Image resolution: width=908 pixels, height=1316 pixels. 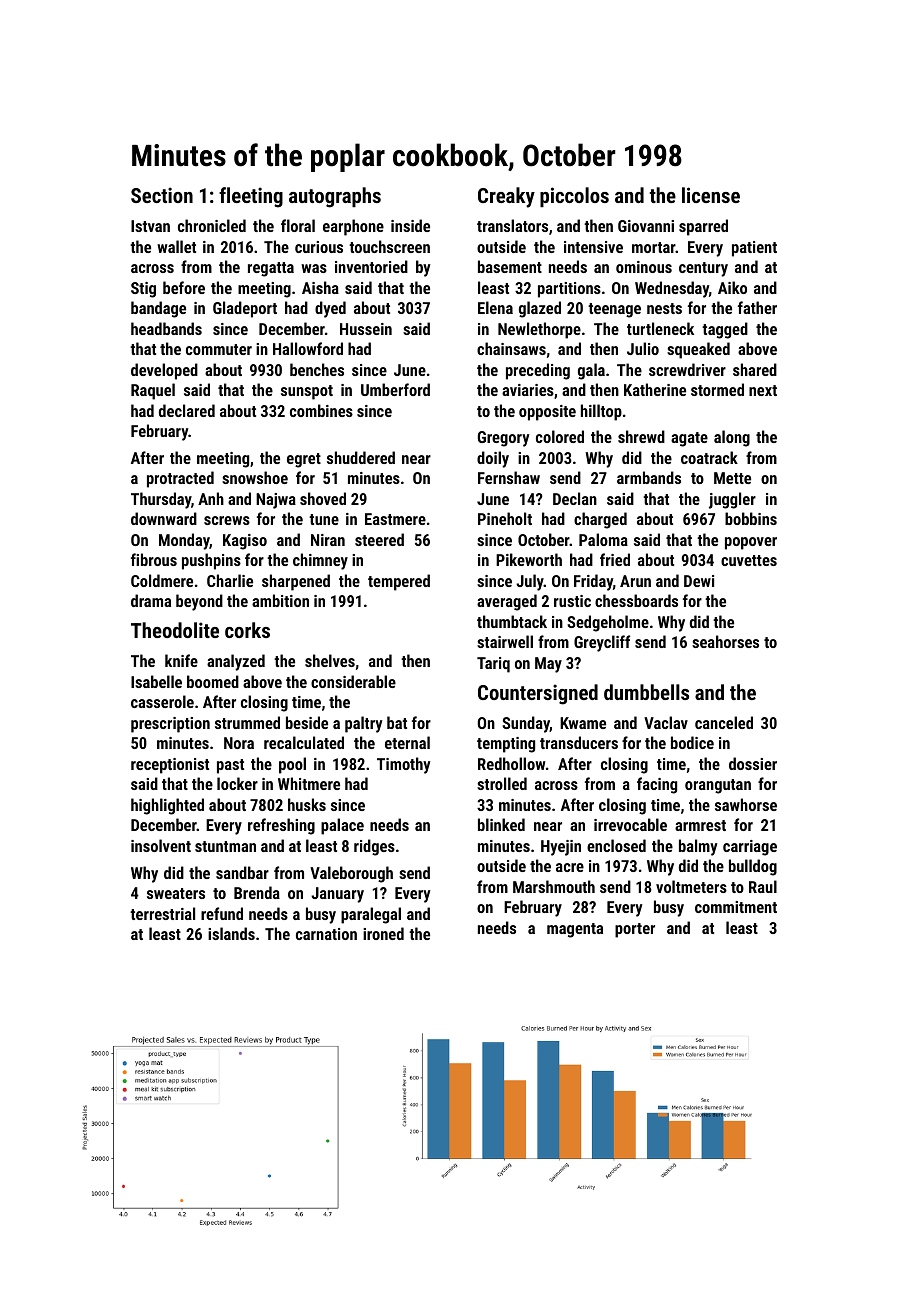 I want to click on steered, so click(x=379, y=539).
